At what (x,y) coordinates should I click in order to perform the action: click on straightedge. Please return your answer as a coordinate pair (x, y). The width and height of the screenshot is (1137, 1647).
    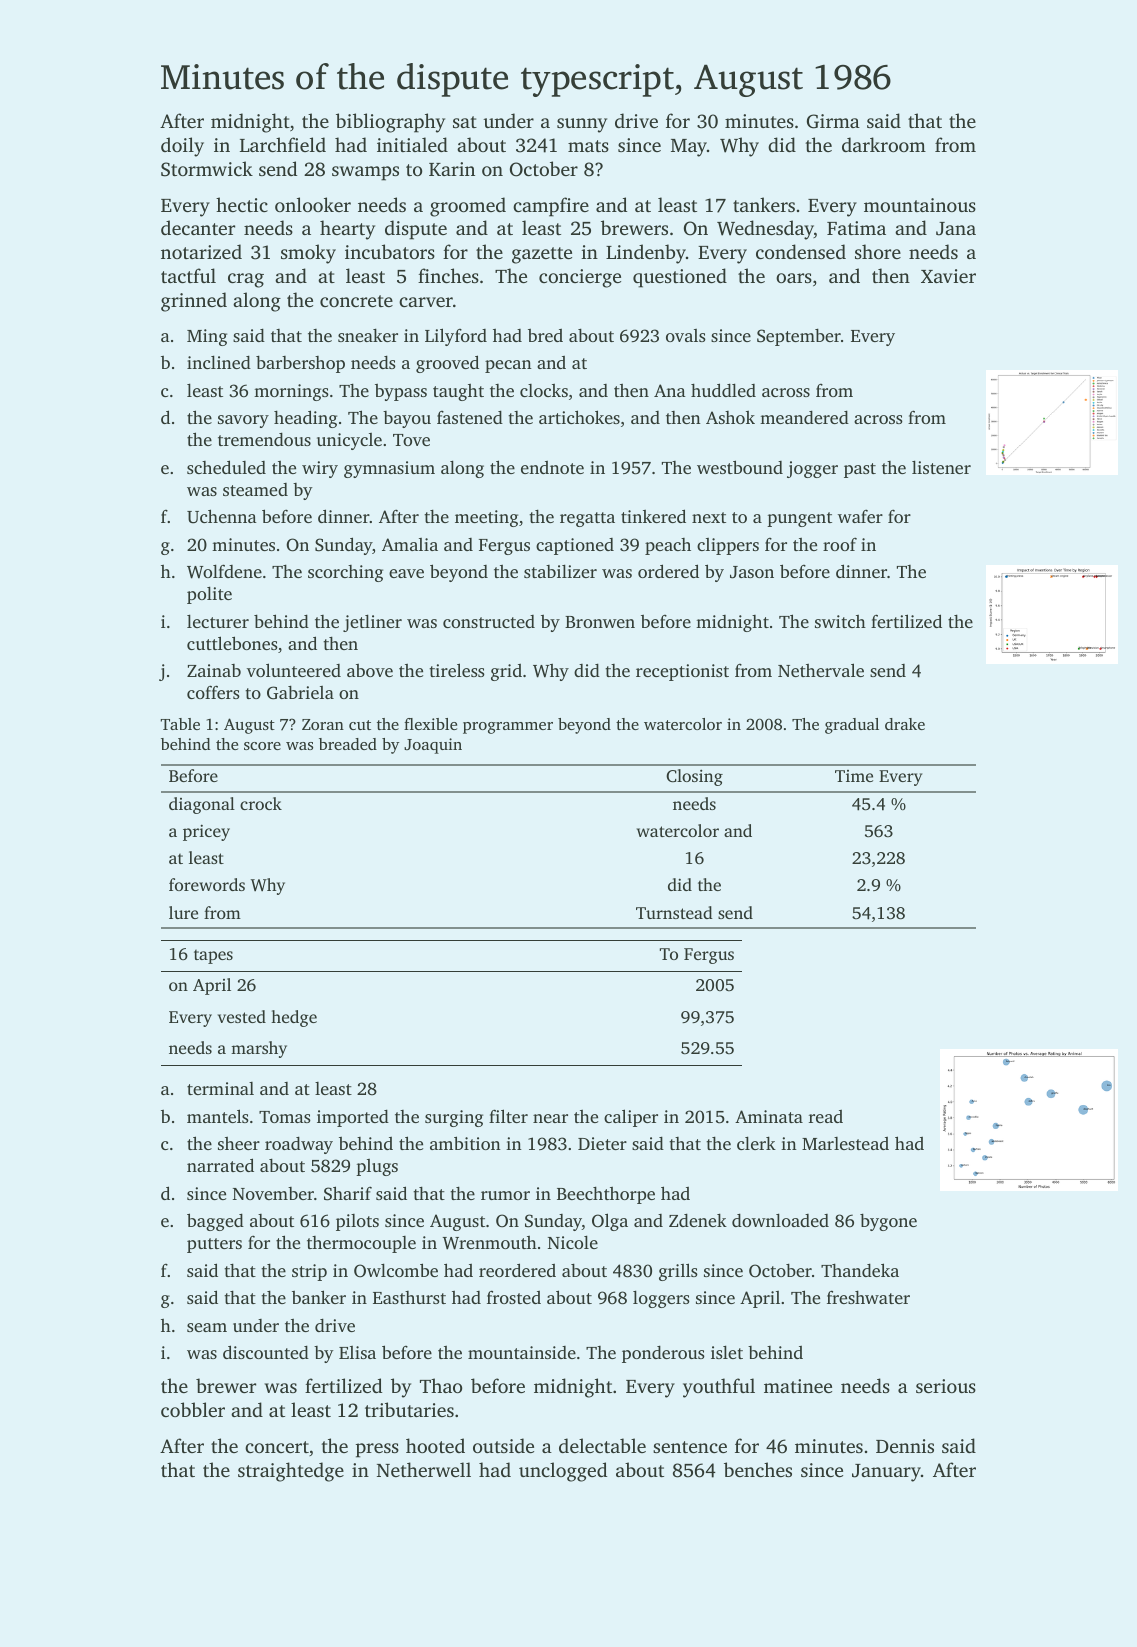
    Looking at the image, I should click on (291, 1472).
